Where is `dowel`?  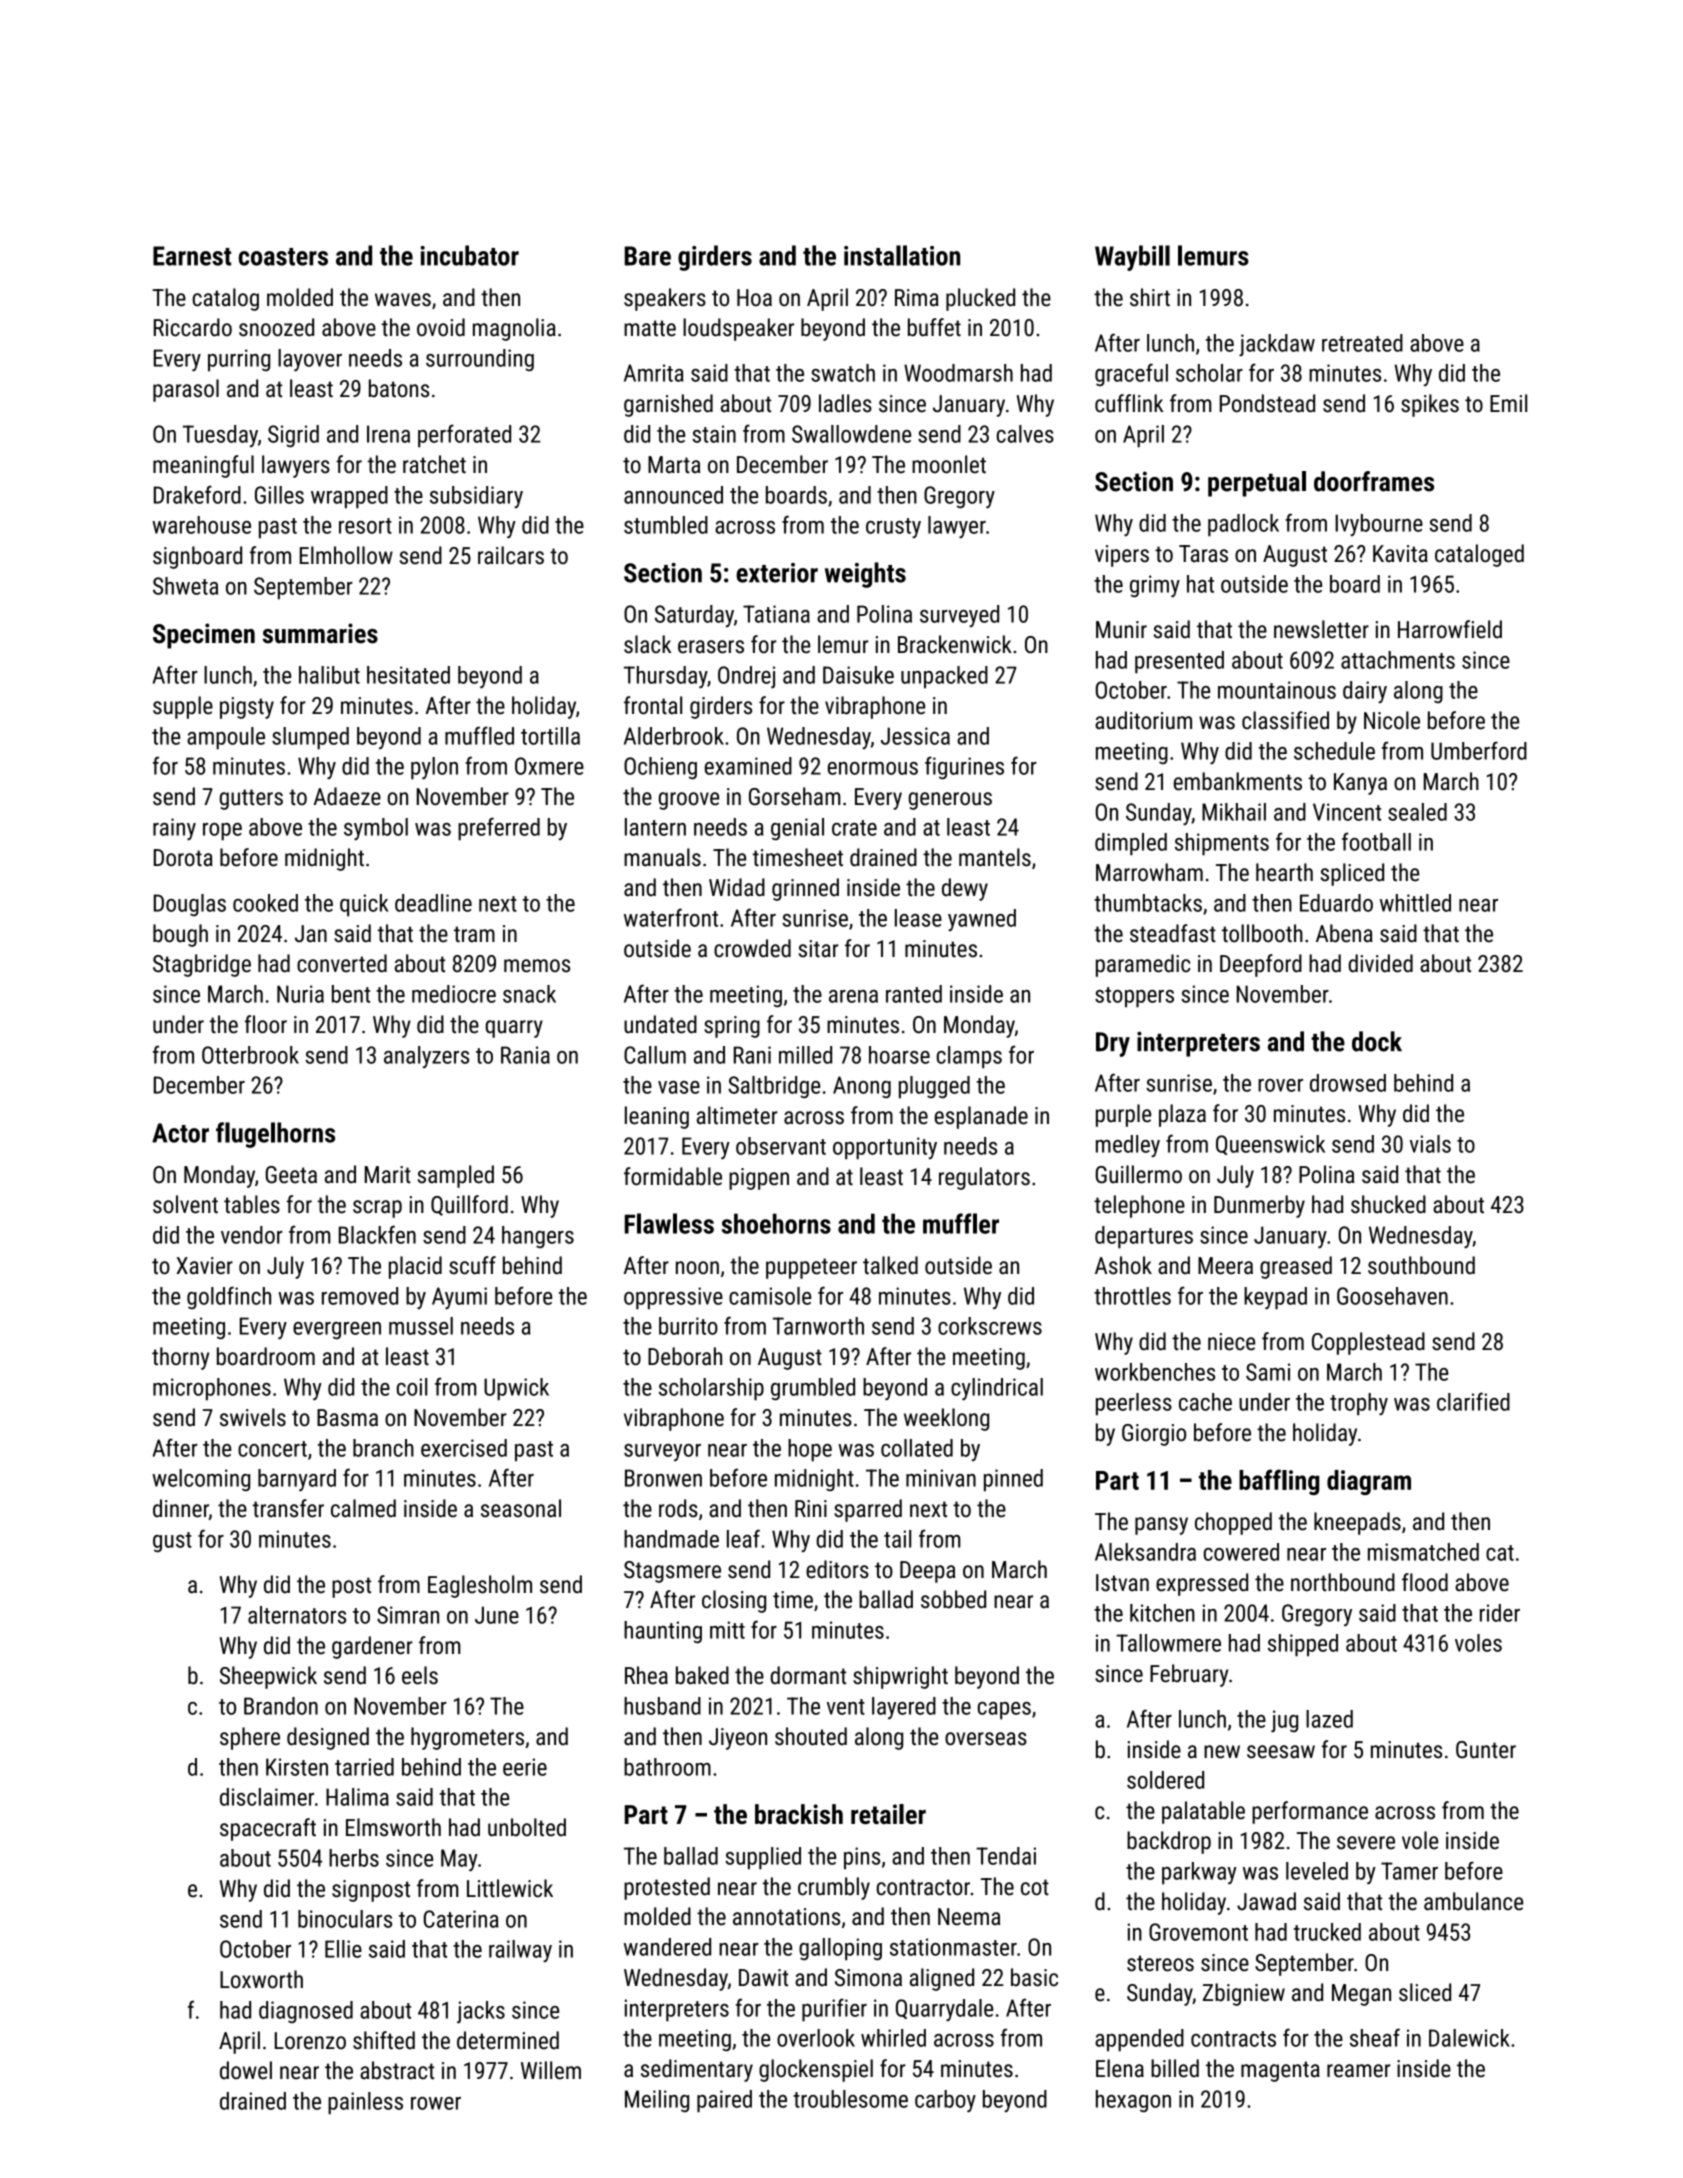
dowel is located at coordinates (246, 2070).
